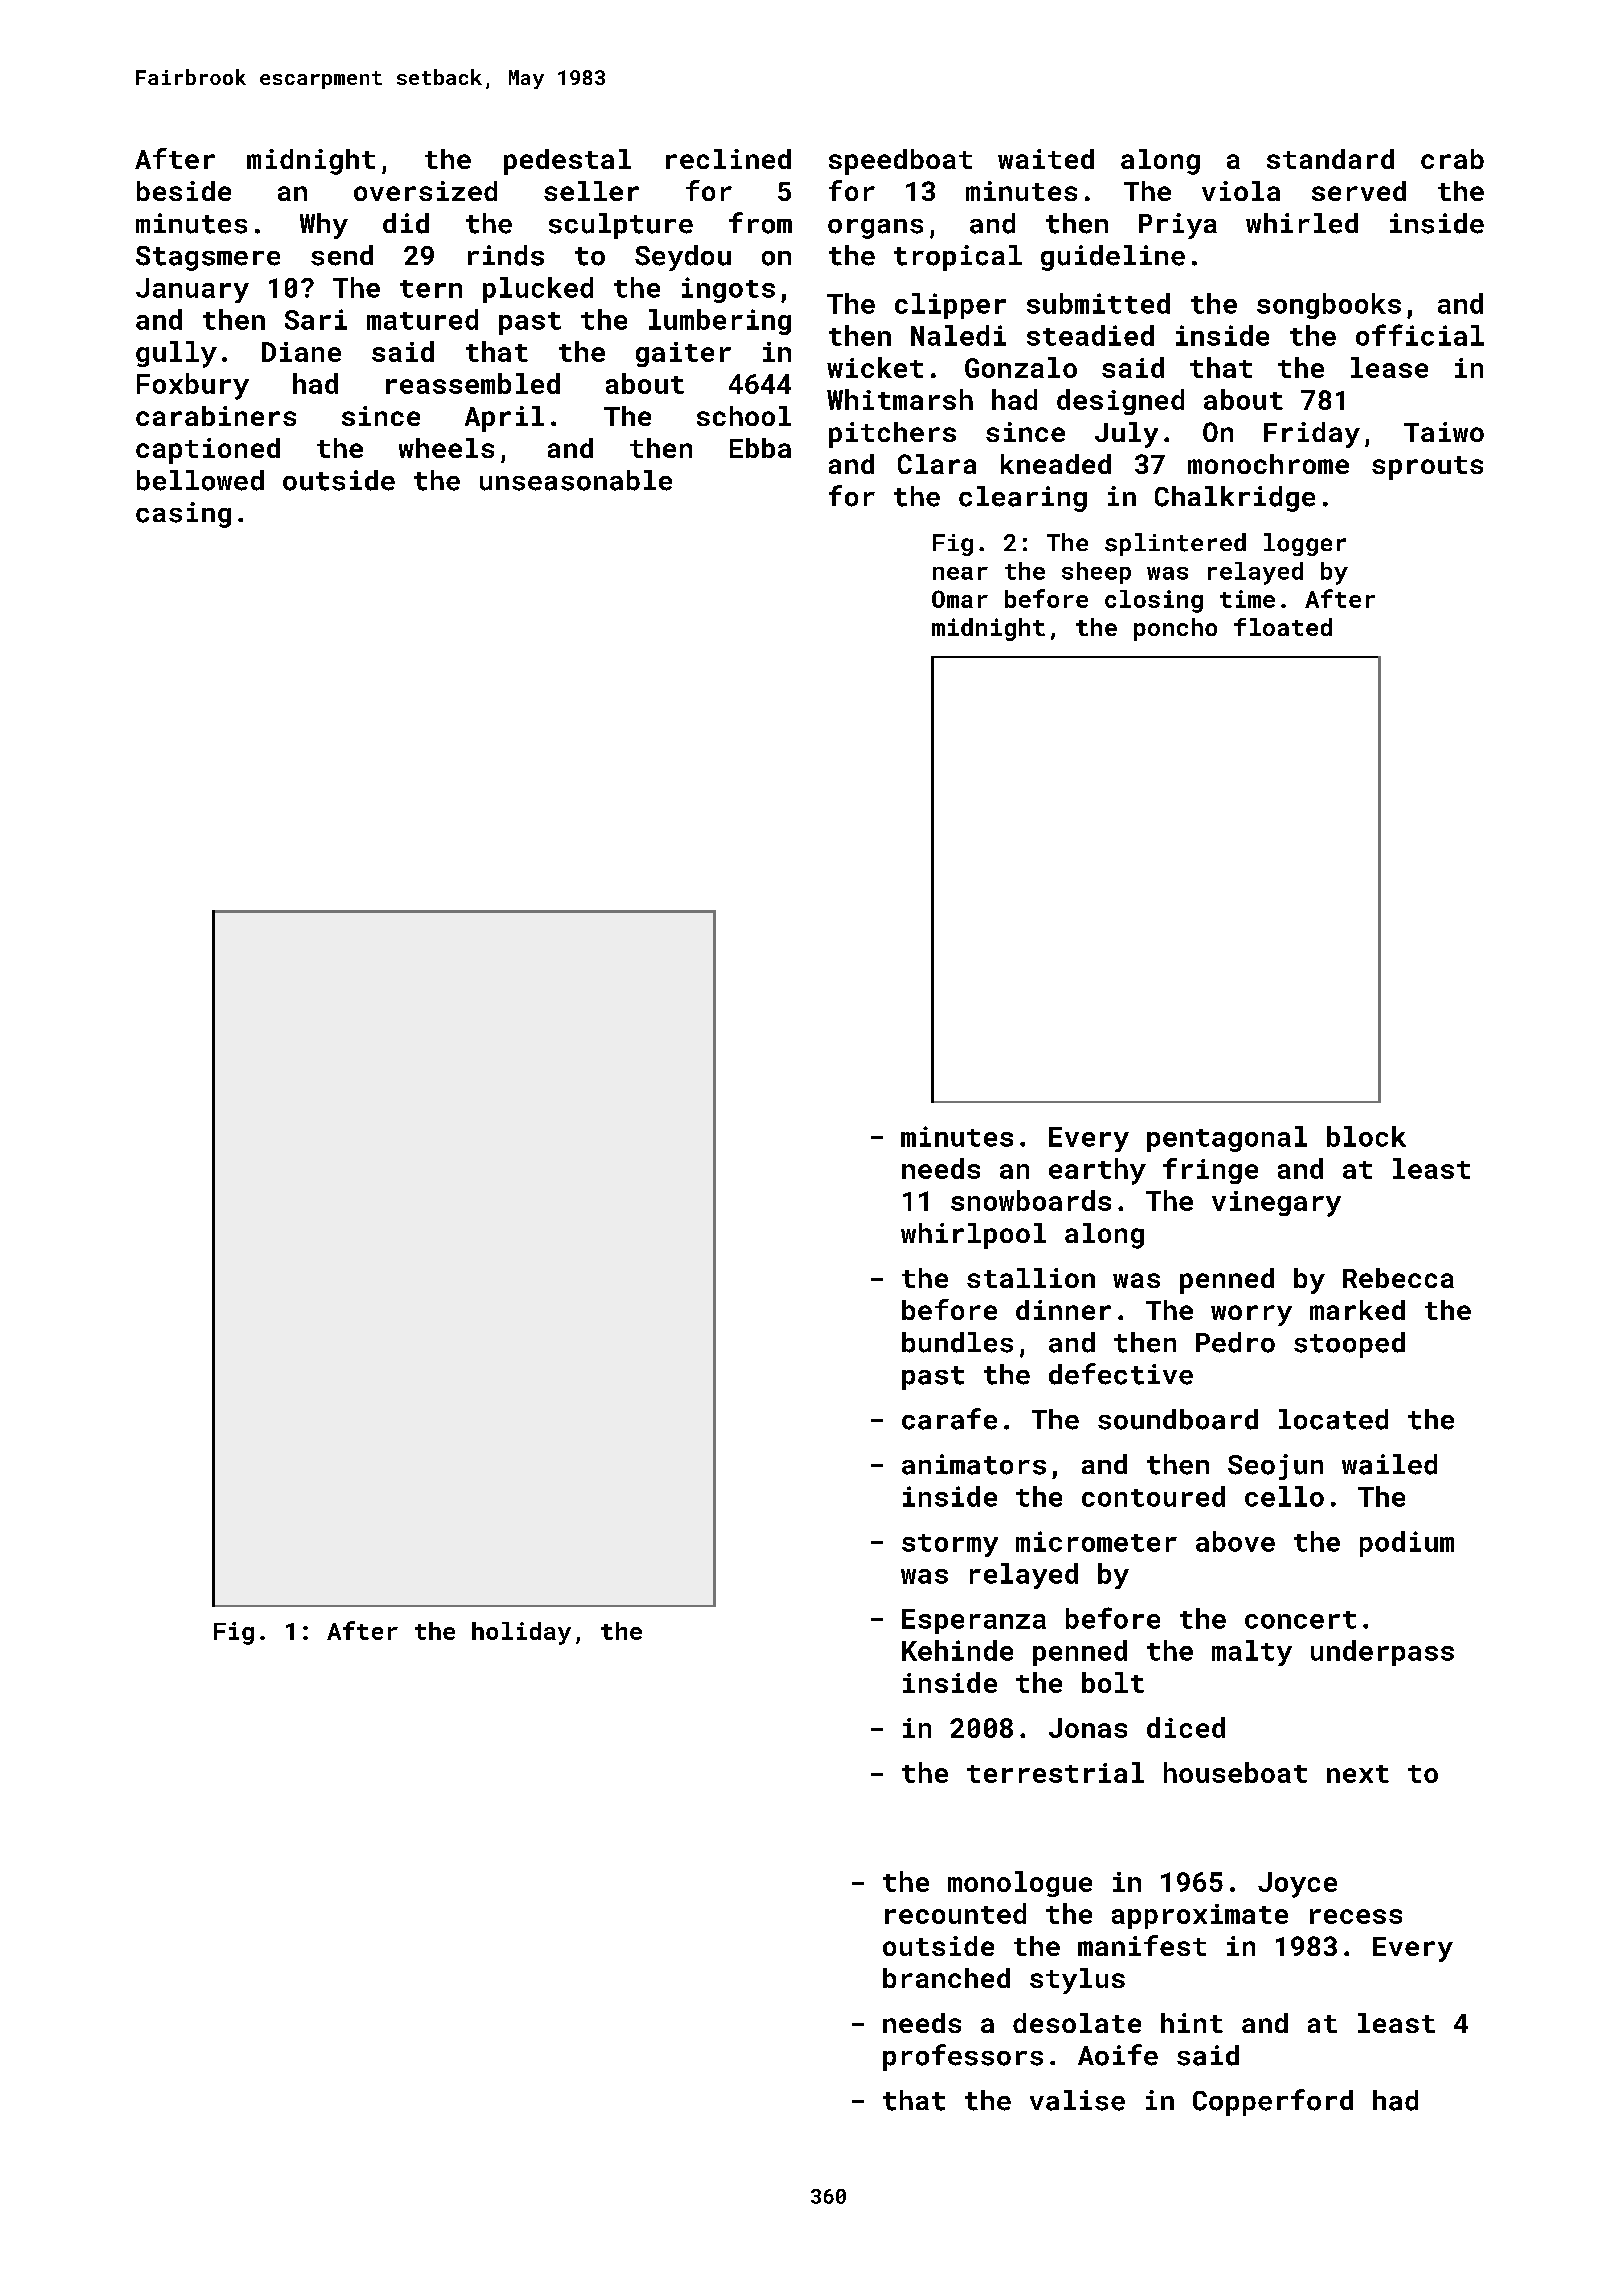  I want to click on Esperanza, so click(974, 1621).
